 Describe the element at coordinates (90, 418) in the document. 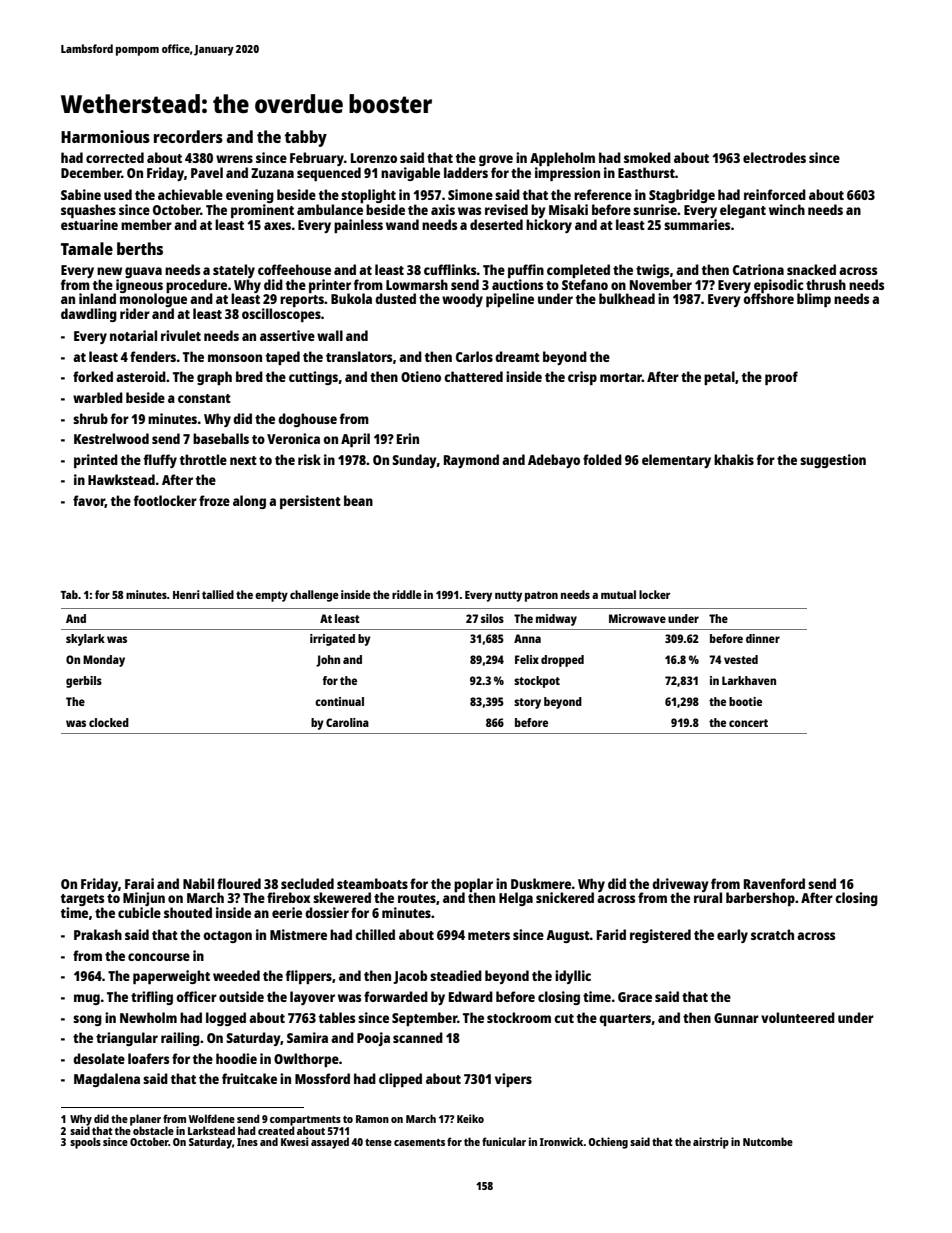

I see `shrub` at that location.
